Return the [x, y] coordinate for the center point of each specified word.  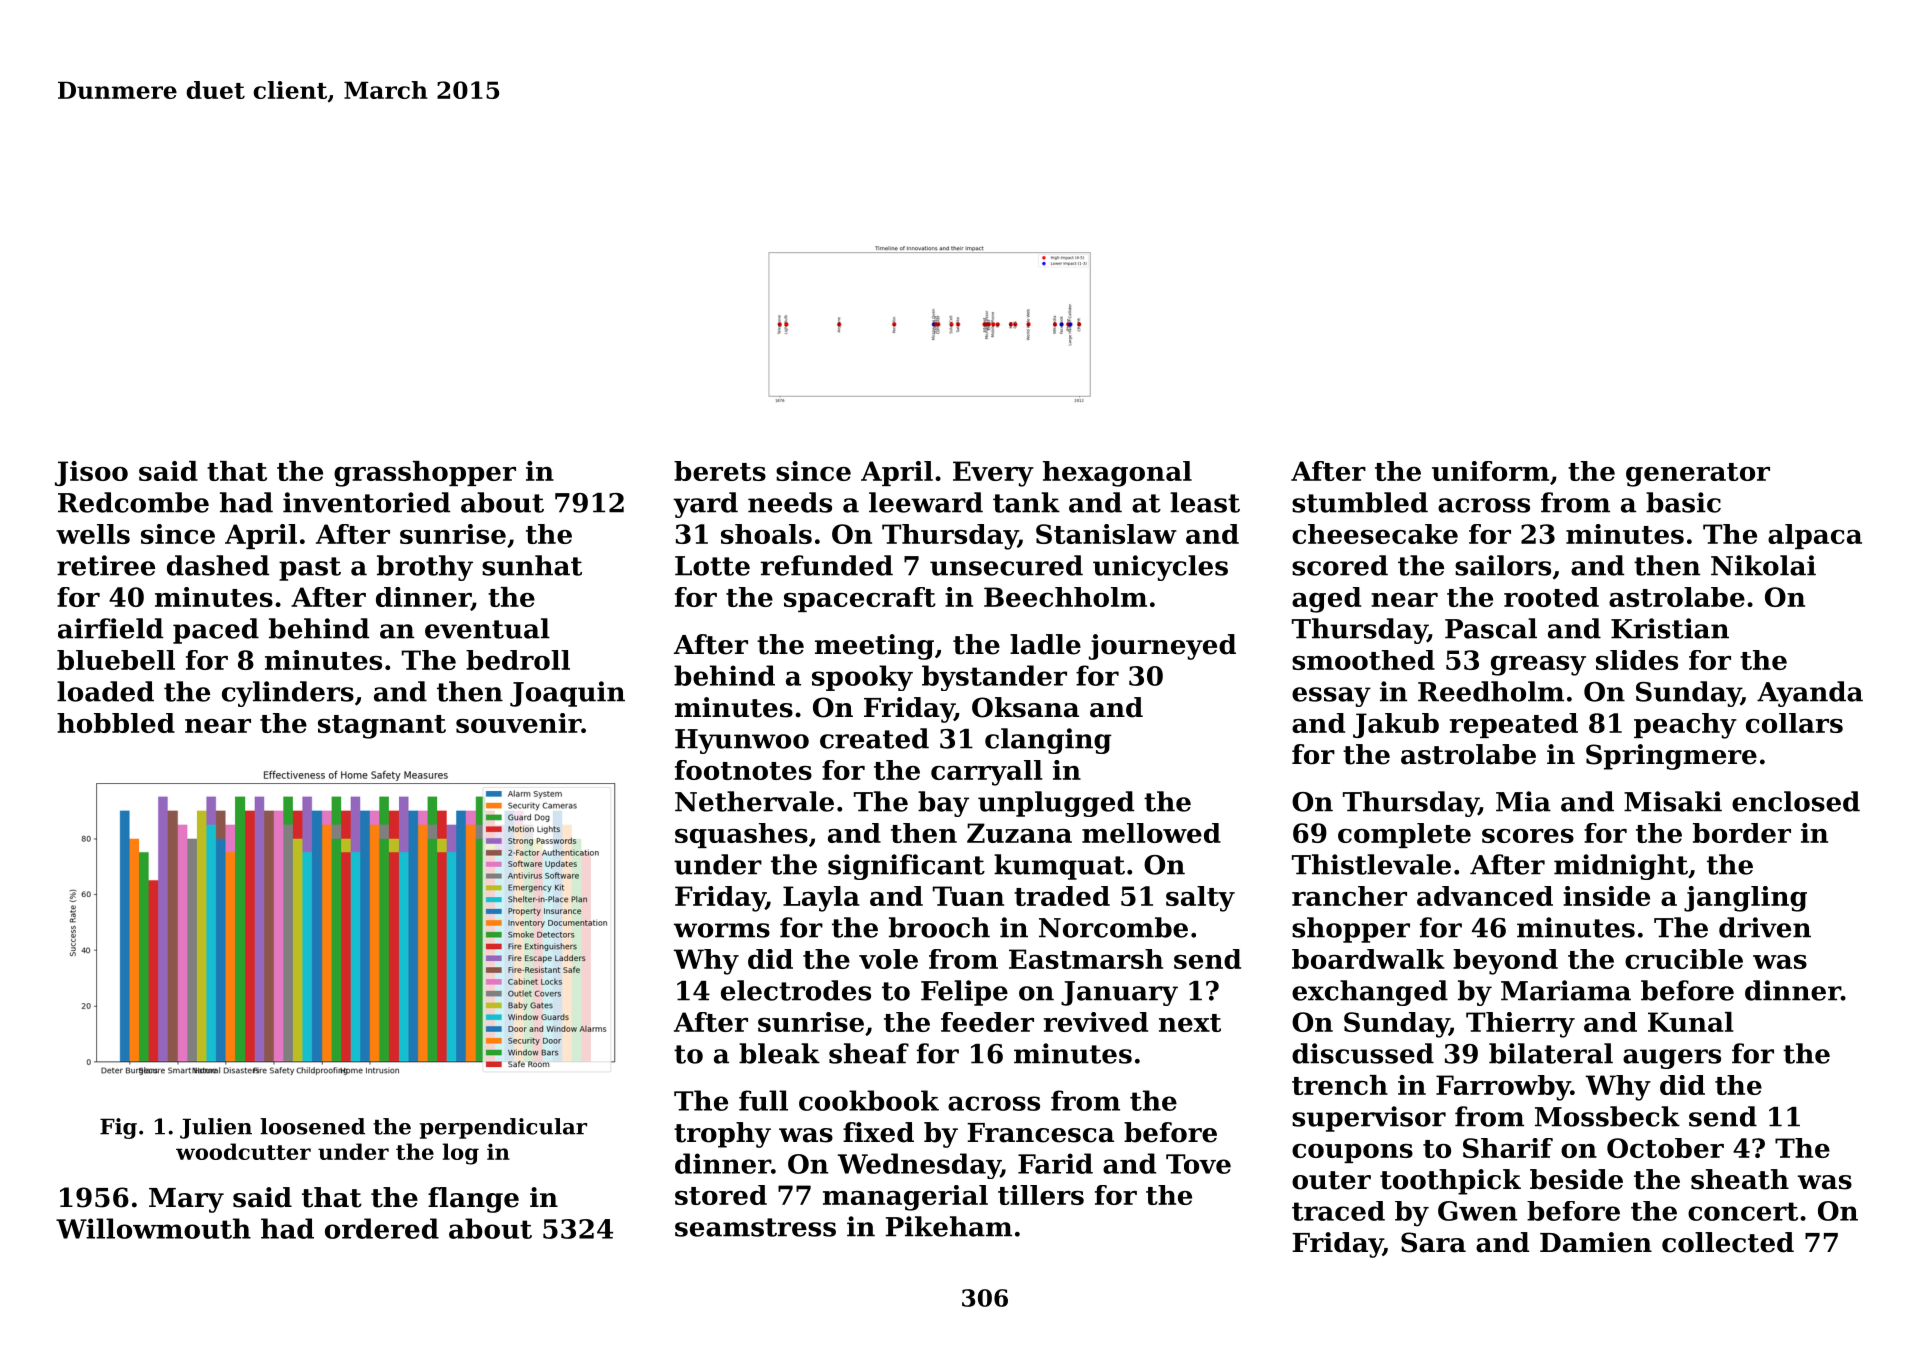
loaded [105, 691]
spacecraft [860, 599]
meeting [874, 647]
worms [722, 930]
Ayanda [1810, 694]
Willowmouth [153, 1228]
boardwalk [1368, 959]
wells [93, 534]
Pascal [1491, 628]
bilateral [1551, 1053]
